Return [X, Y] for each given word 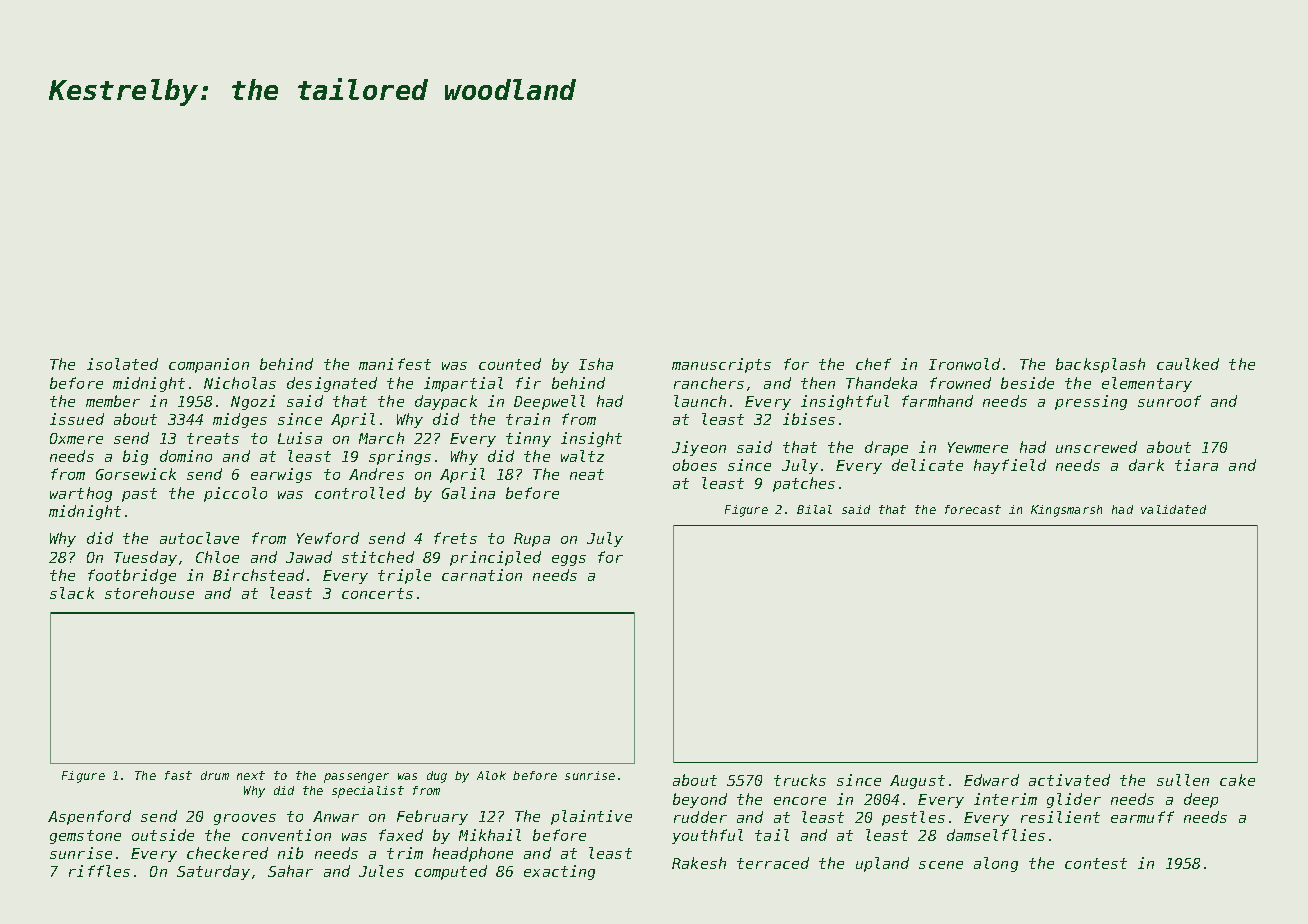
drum [215, 775]
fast [178, 775]
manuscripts [721, 365]
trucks [800, 780]
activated [1069, 780]
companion [209, 365]
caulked [1188, 364]
